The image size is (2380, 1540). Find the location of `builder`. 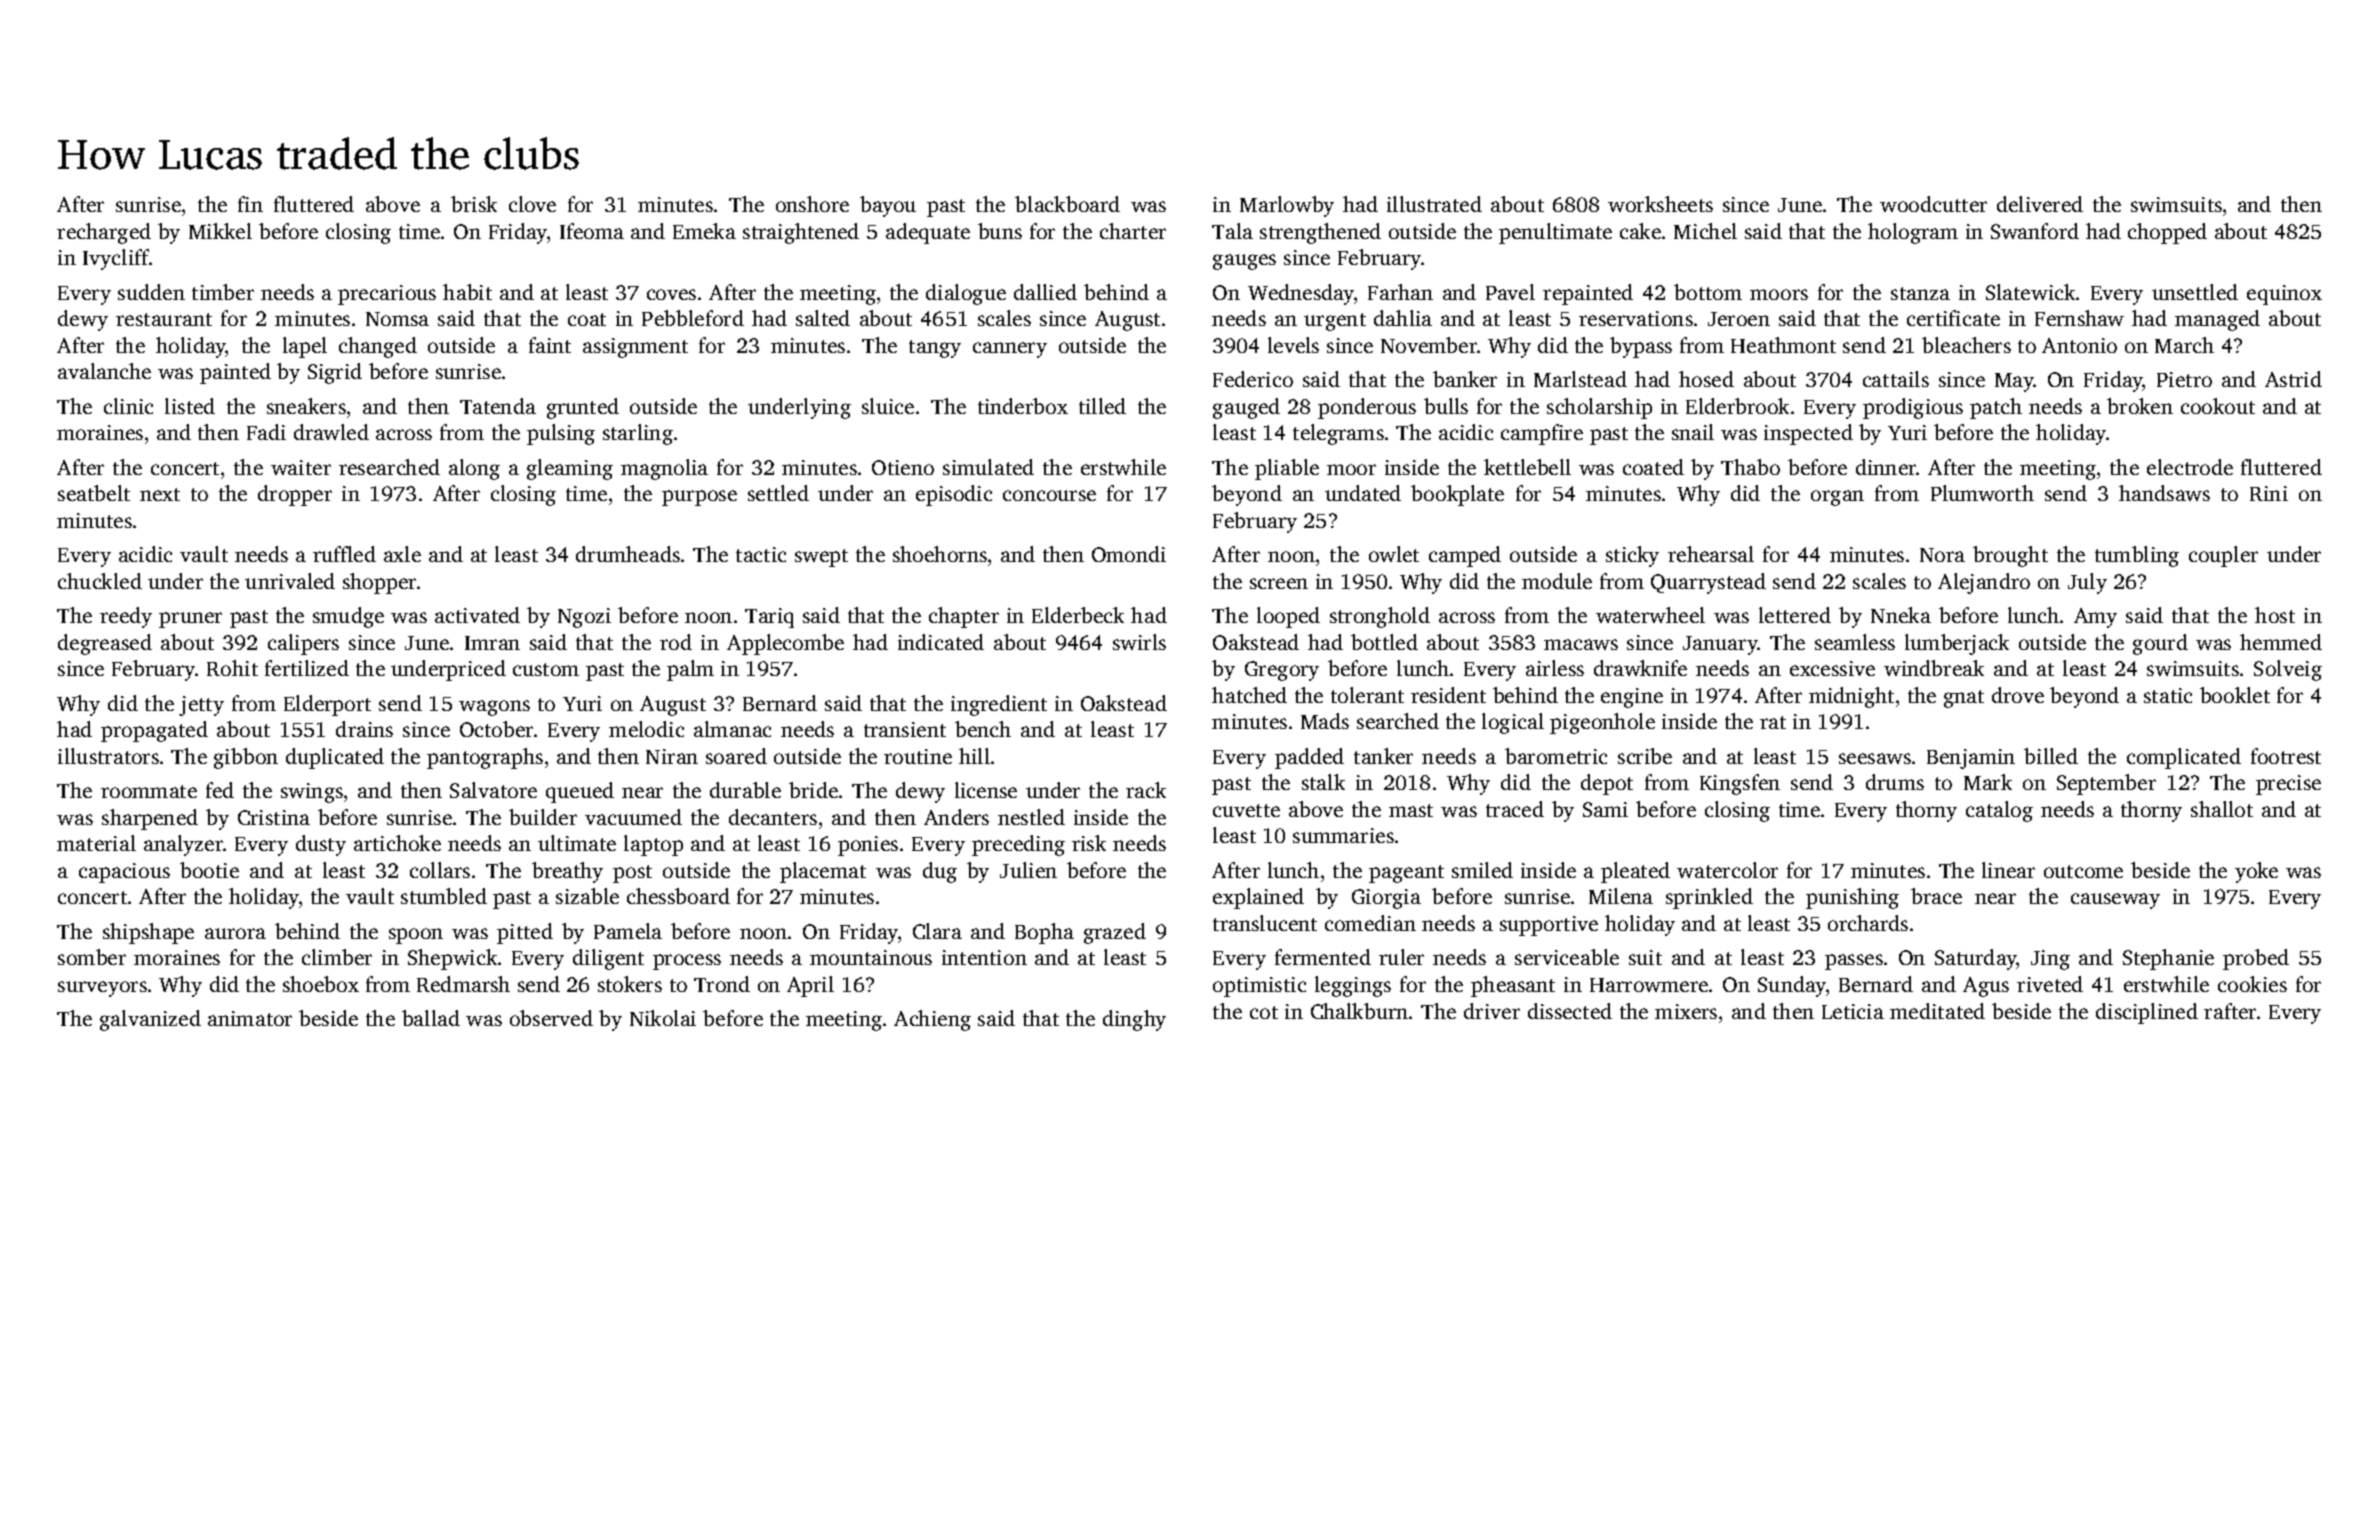

builder is located at coordinates (543, 817).
